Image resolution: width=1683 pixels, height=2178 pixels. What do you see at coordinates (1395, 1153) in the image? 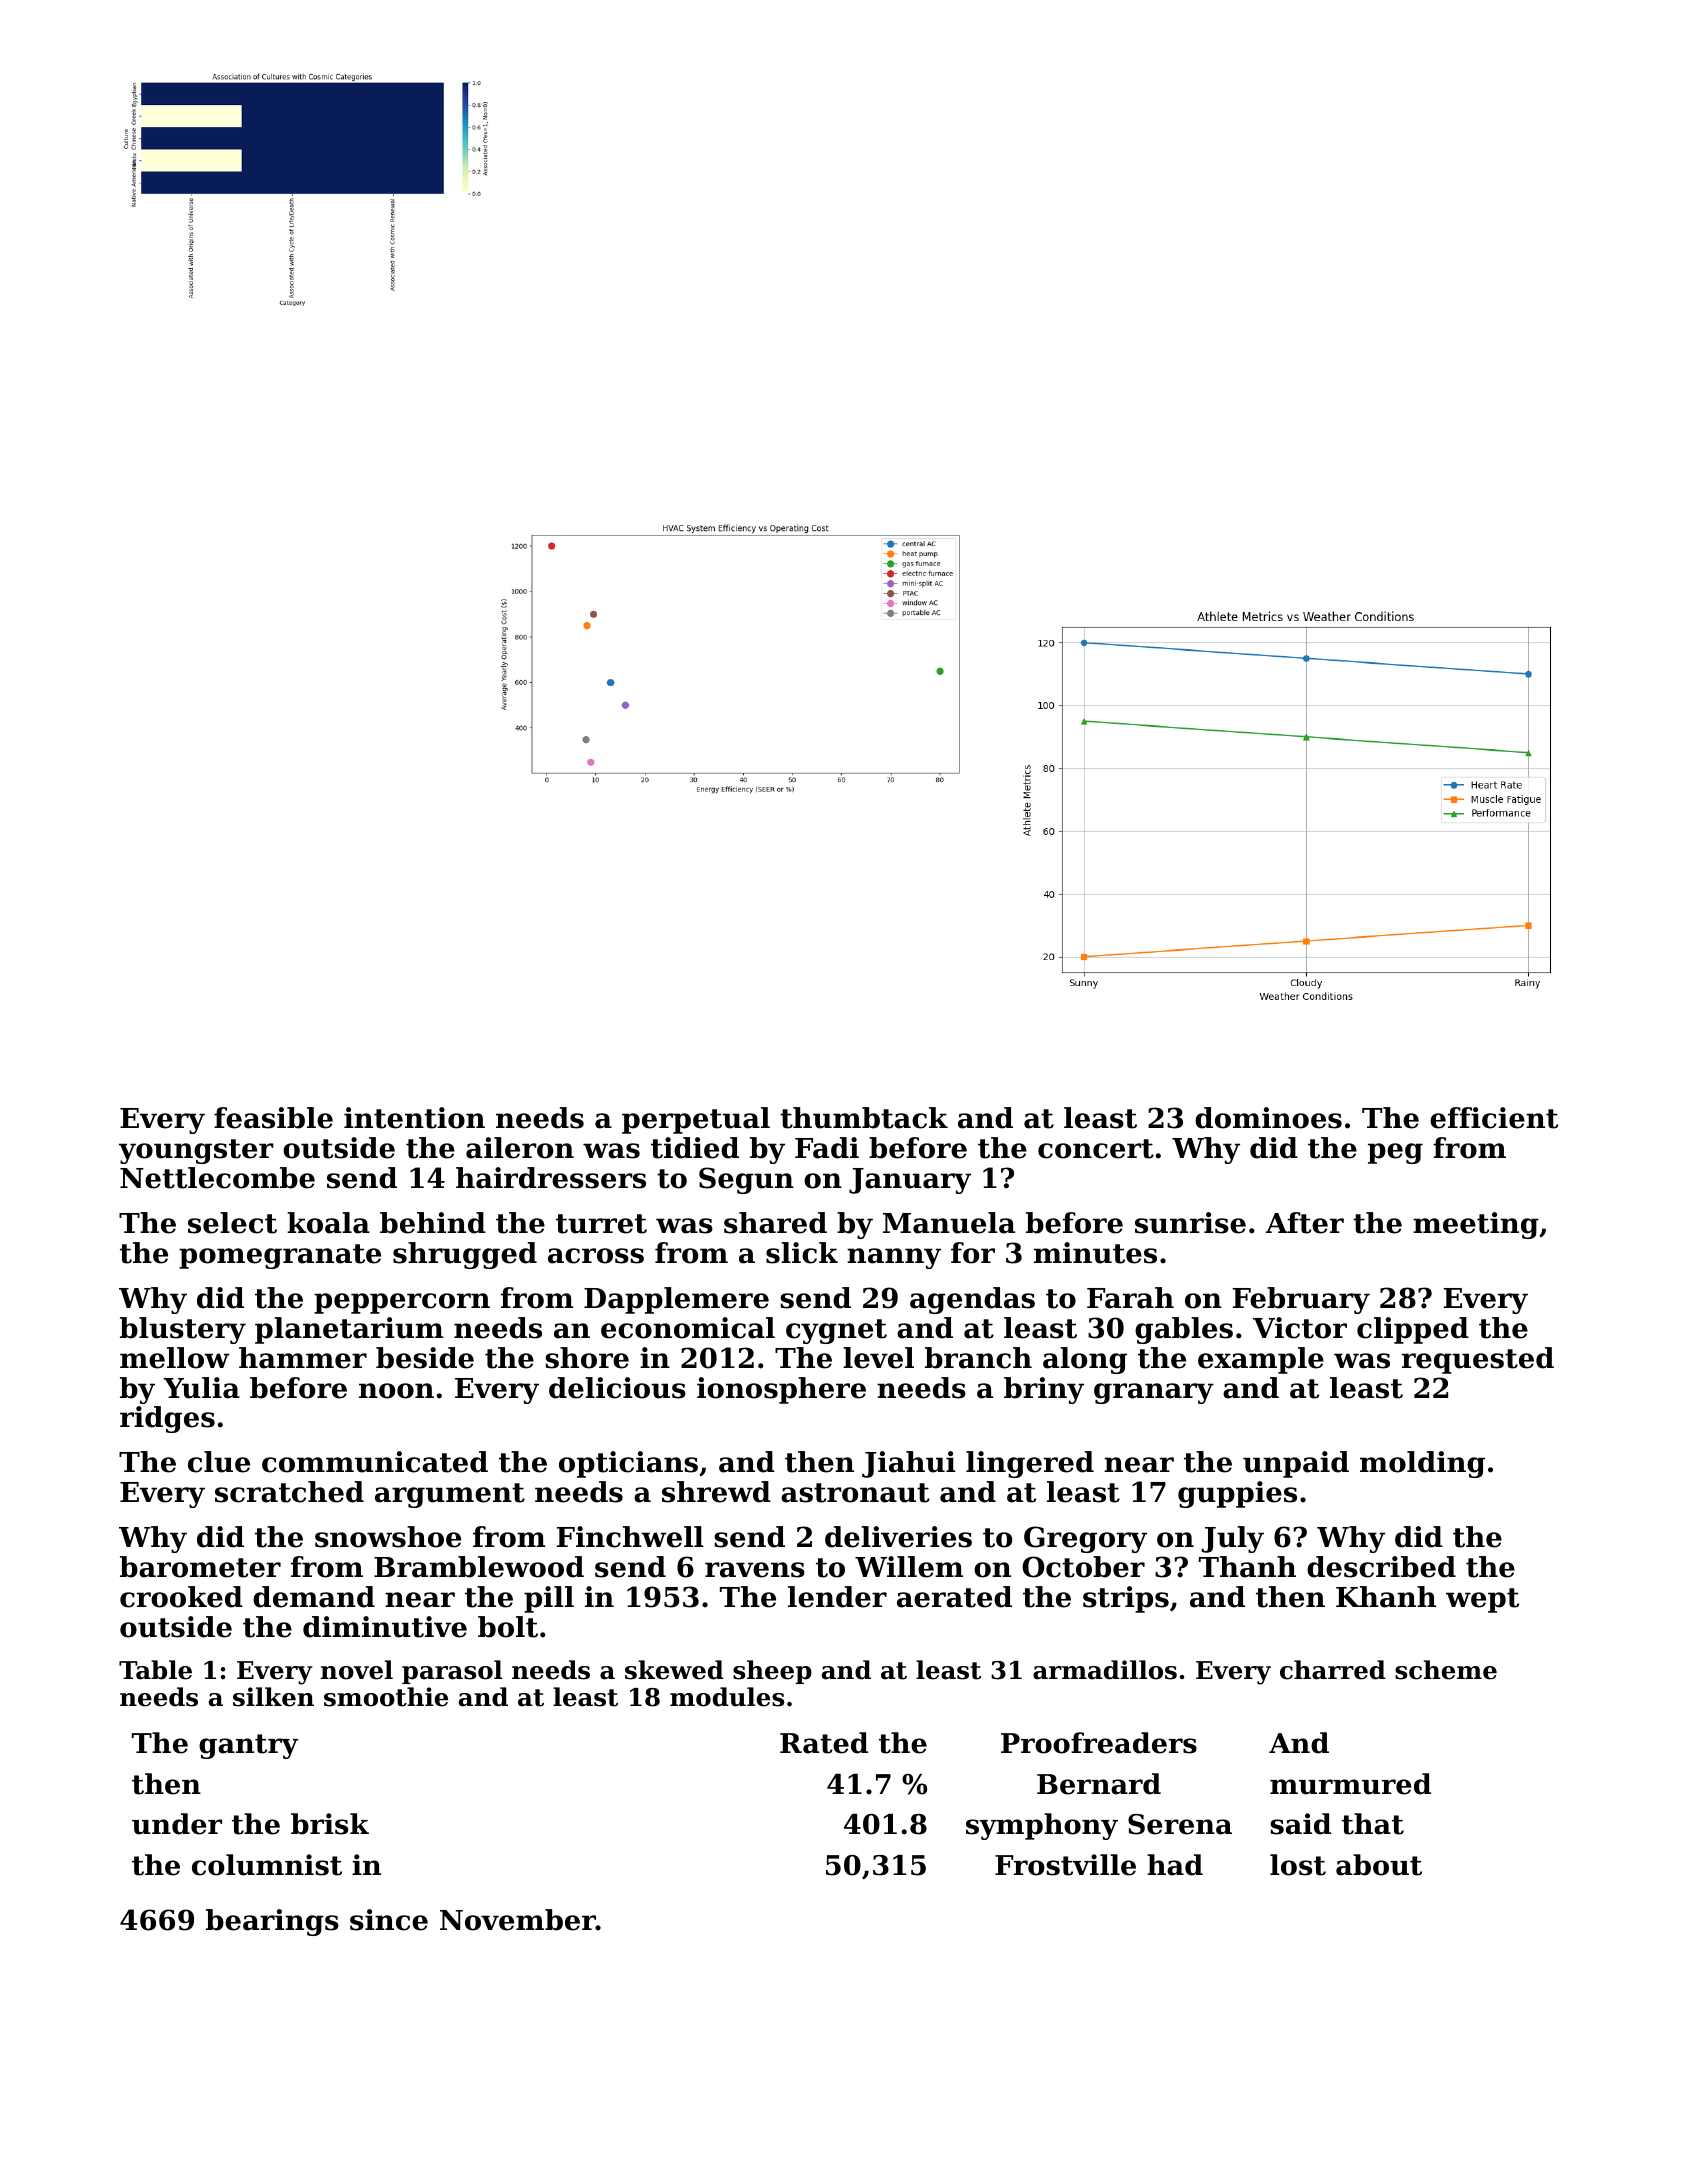
I see `peg` at bounding box center [1395, 1153].
